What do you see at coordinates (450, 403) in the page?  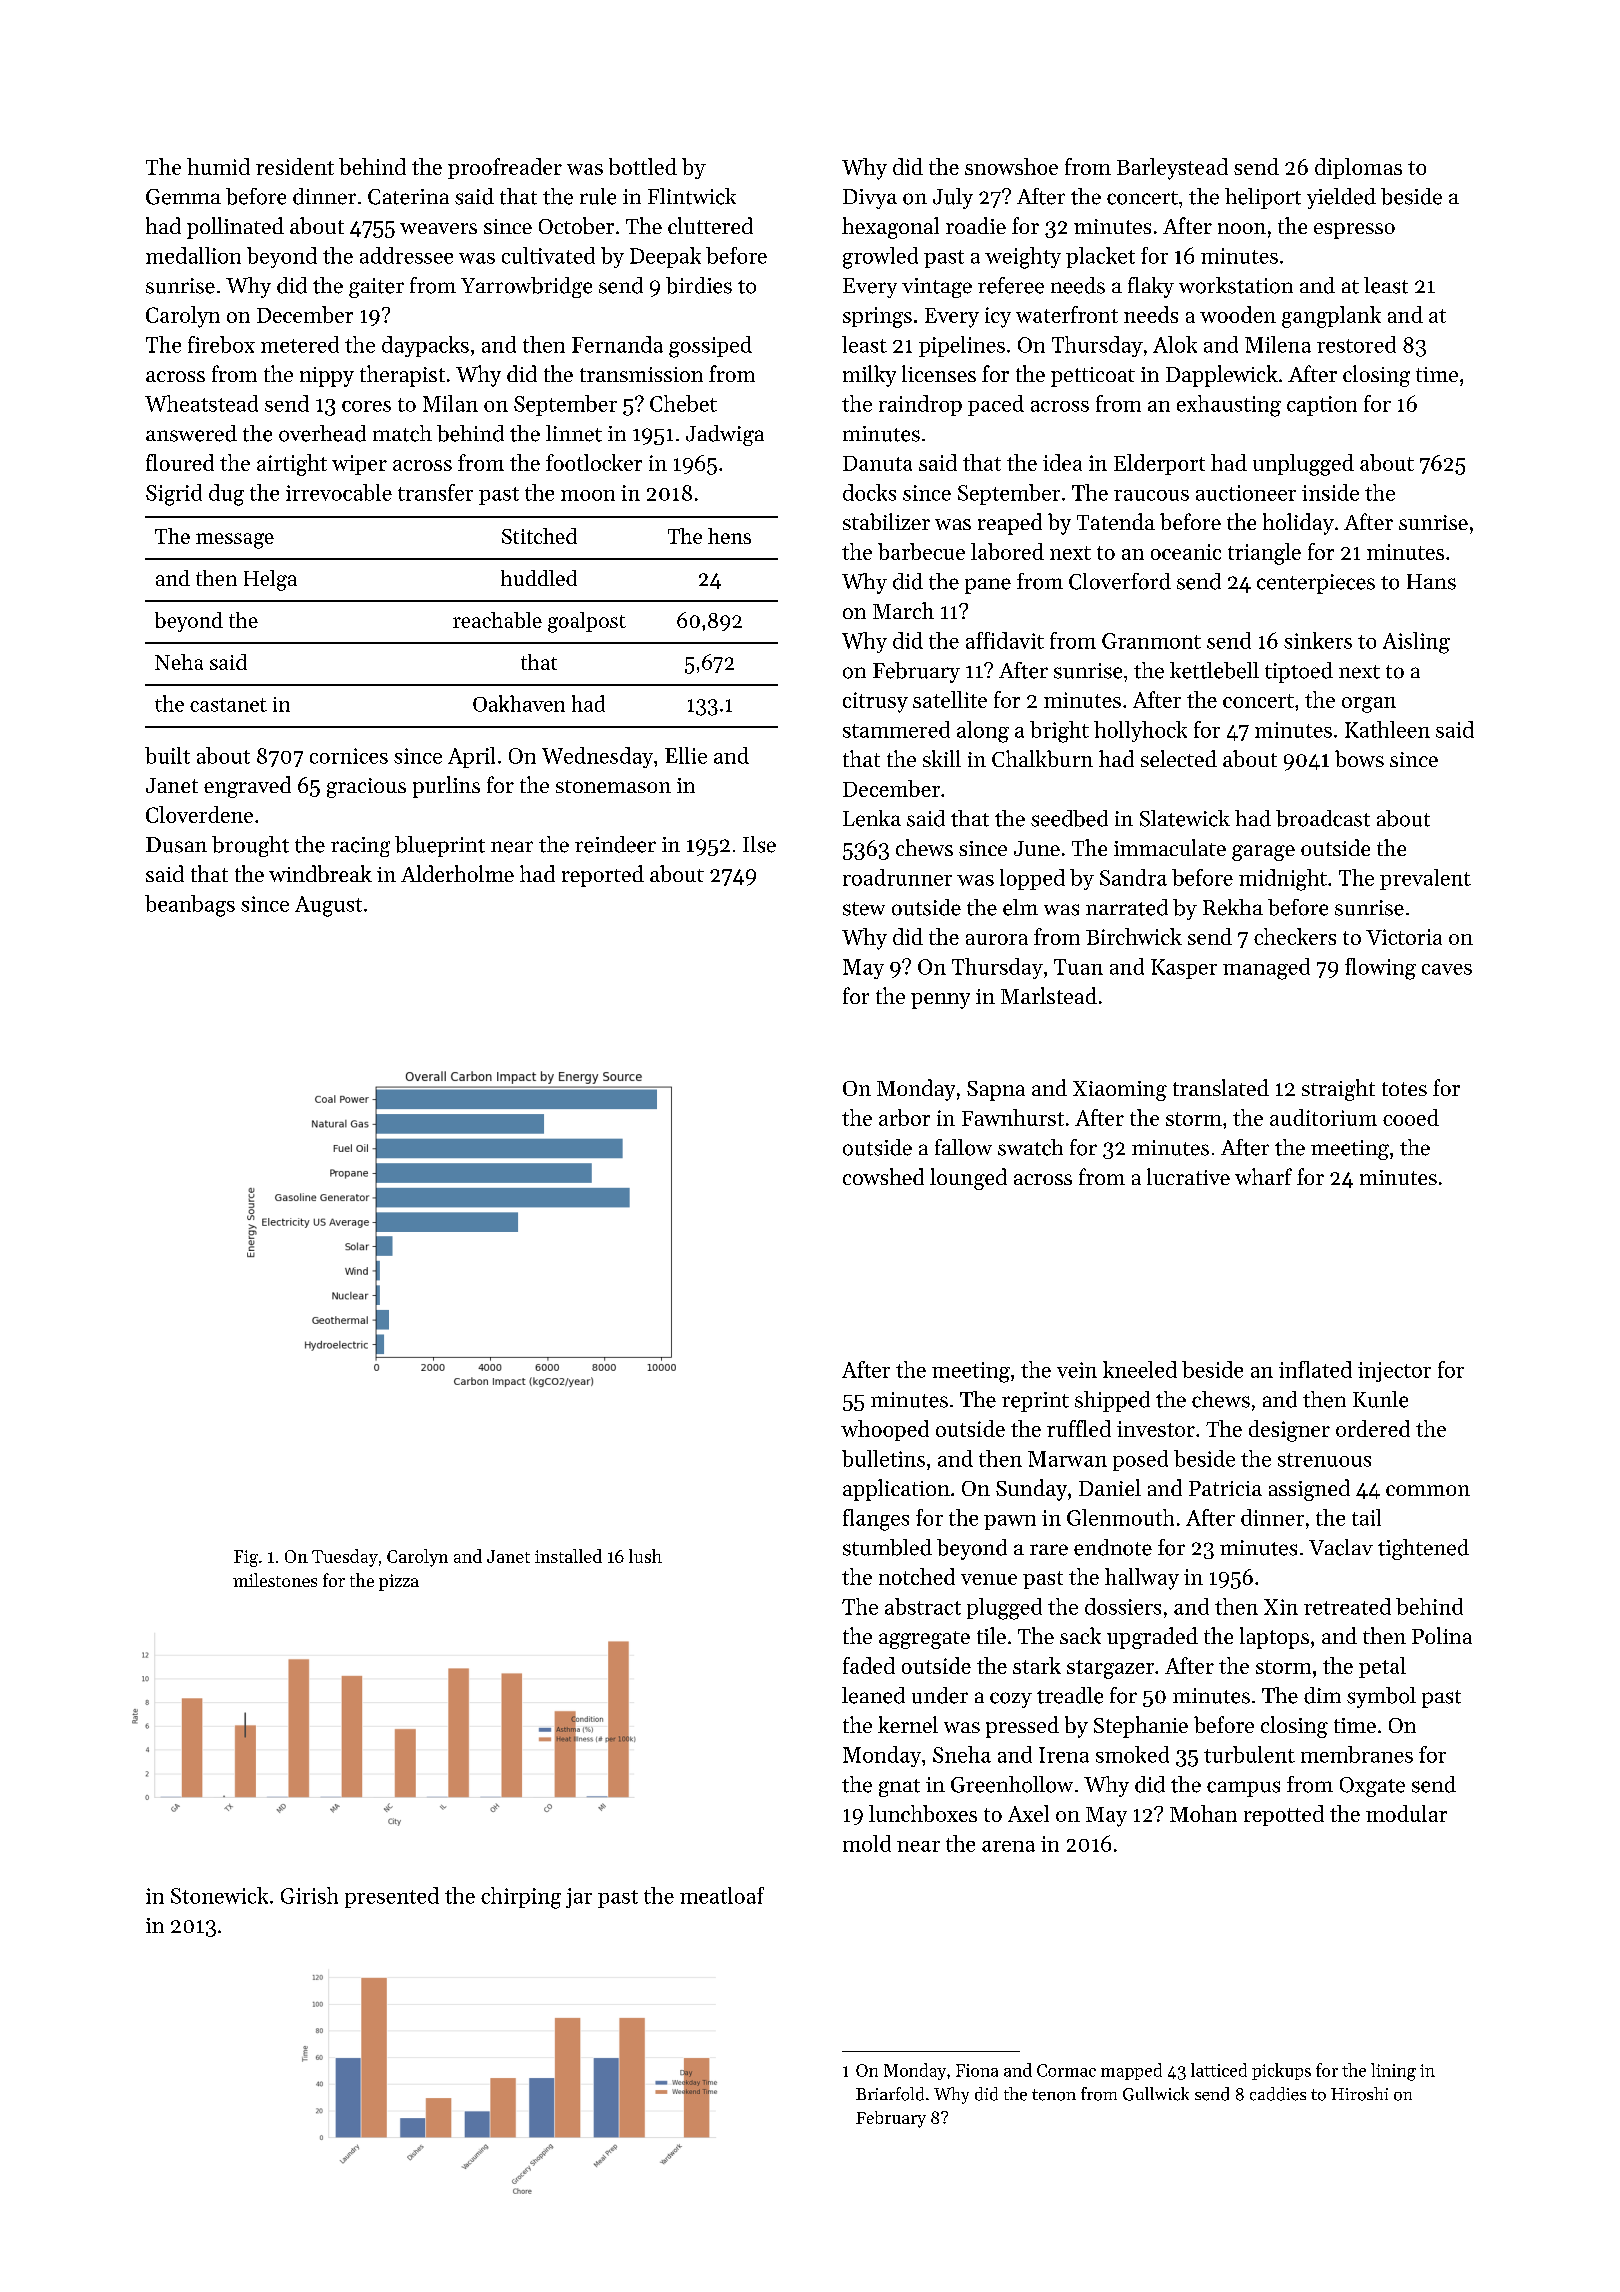 I see `Milan` at bounding box center [450, 403].
